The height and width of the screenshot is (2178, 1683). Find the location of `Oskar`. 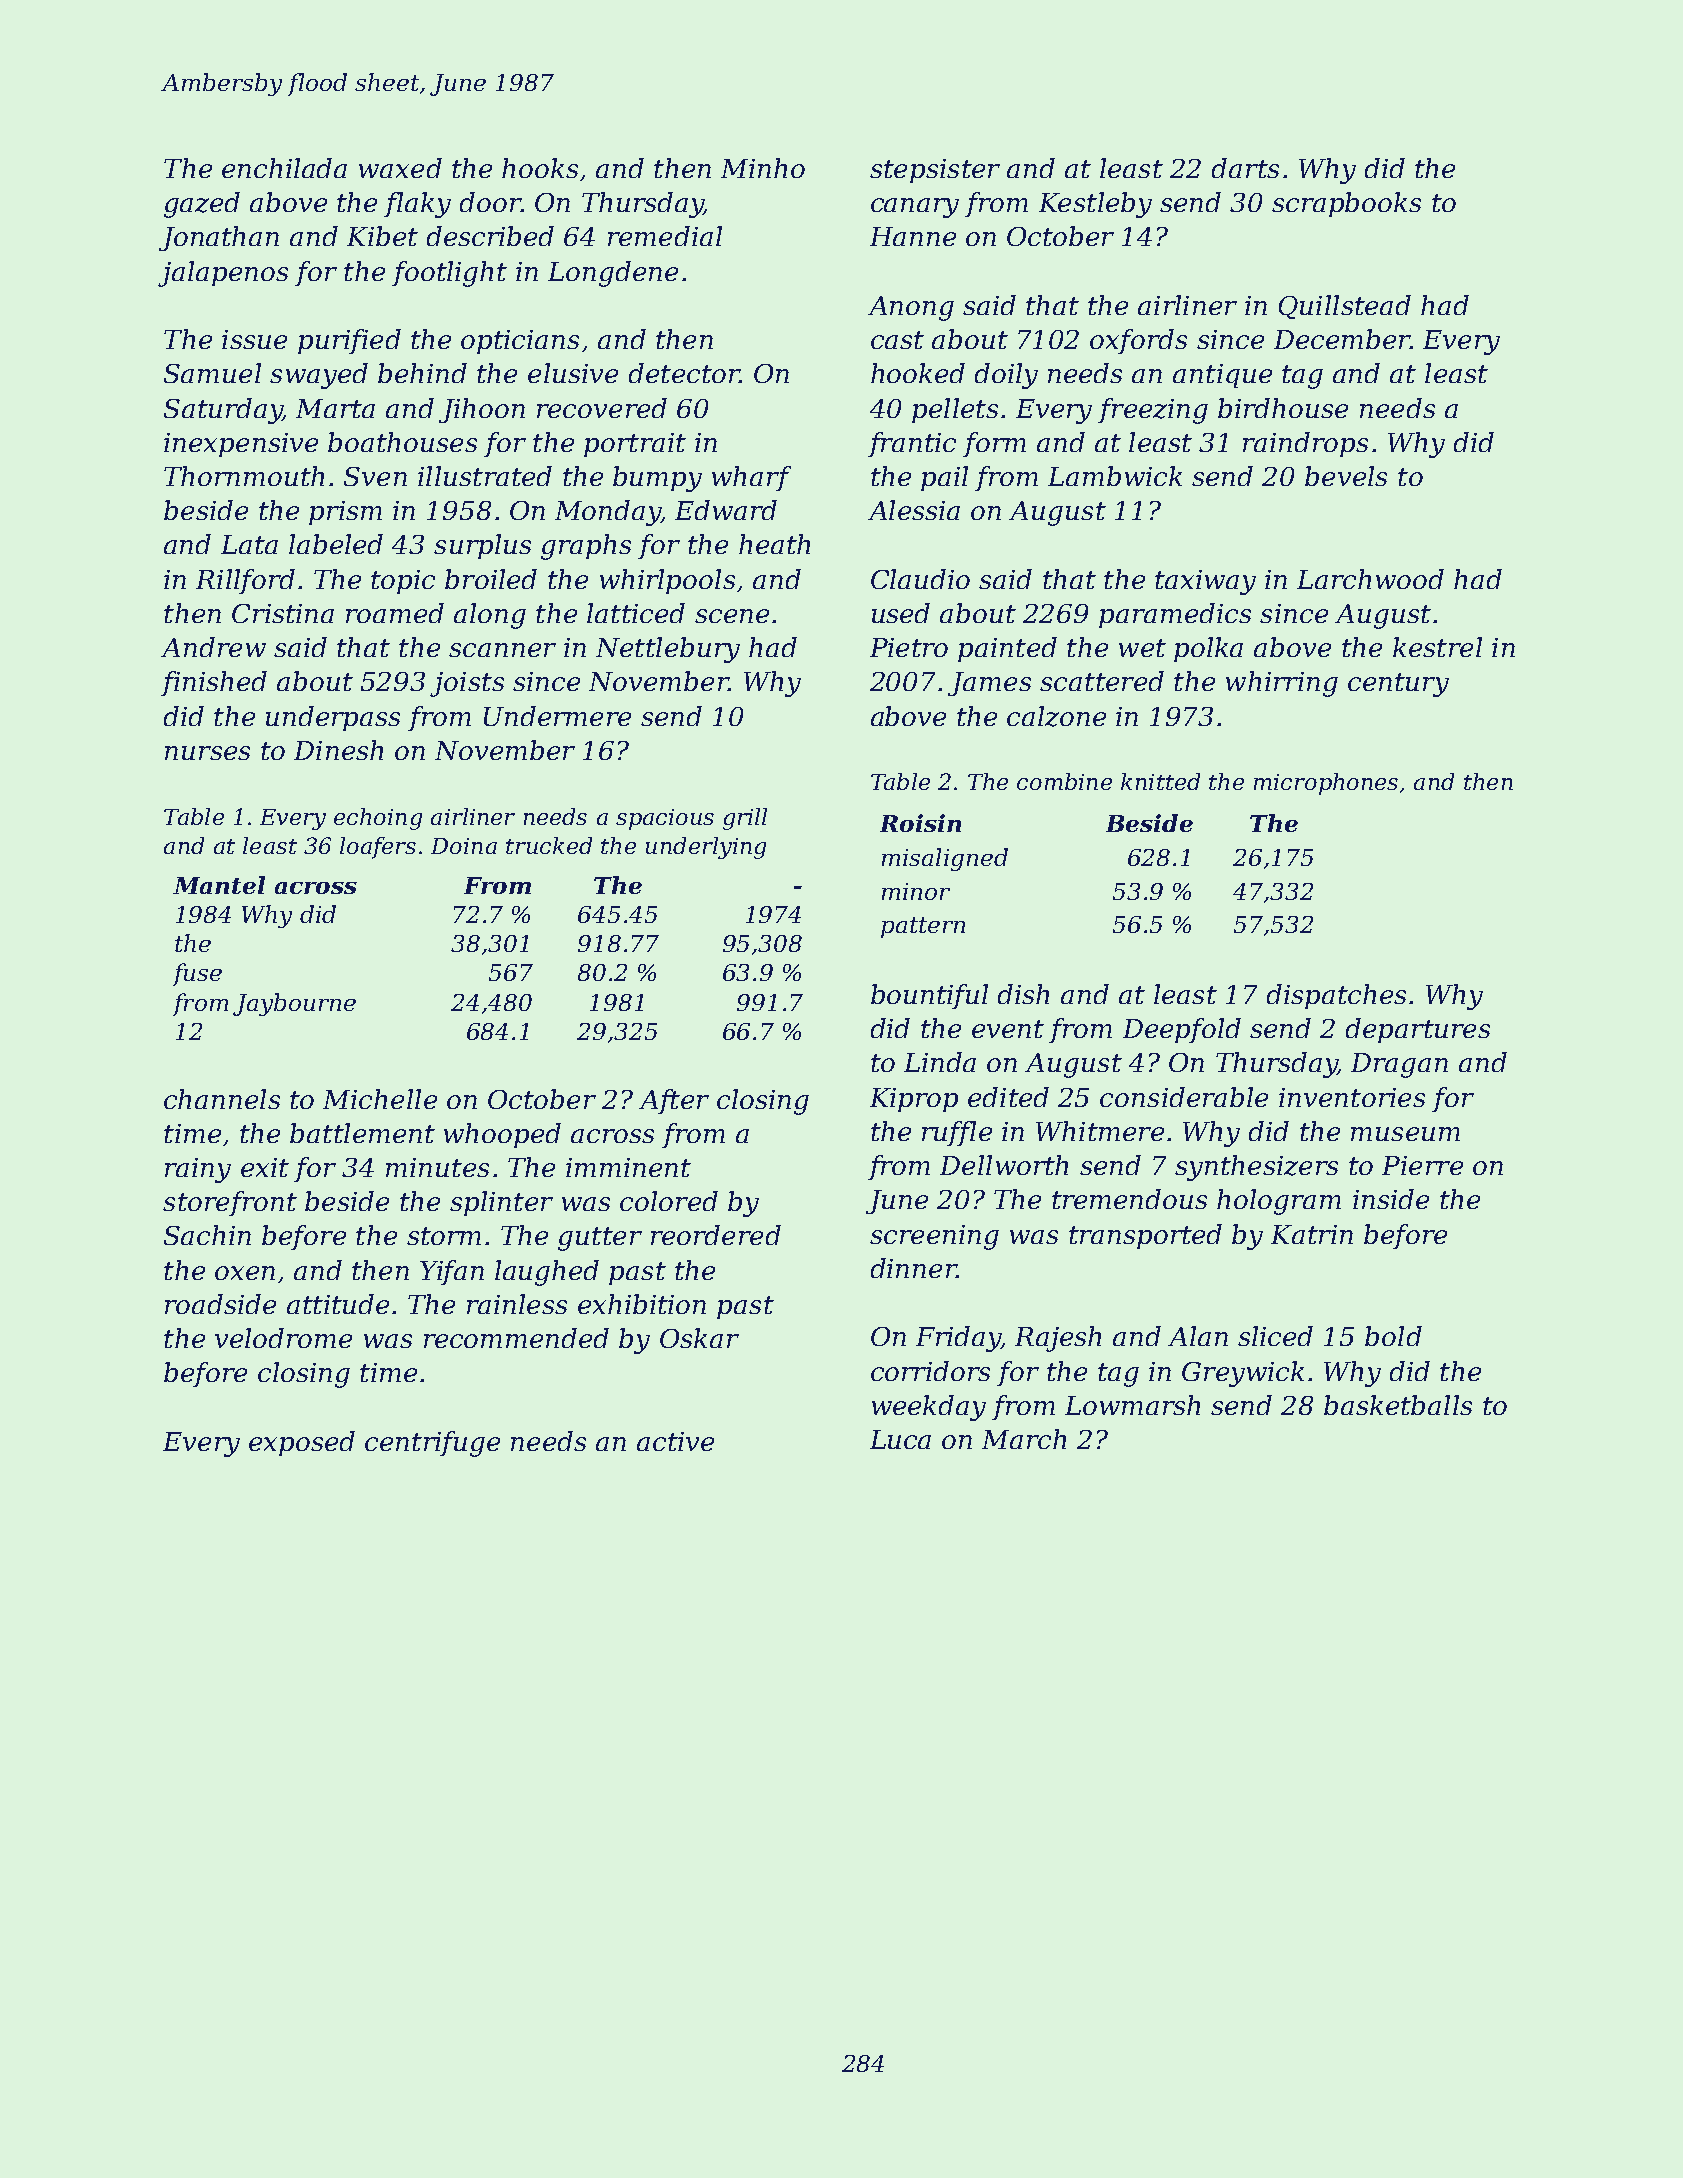

Oskar is located at coordinates (699, 1338).
